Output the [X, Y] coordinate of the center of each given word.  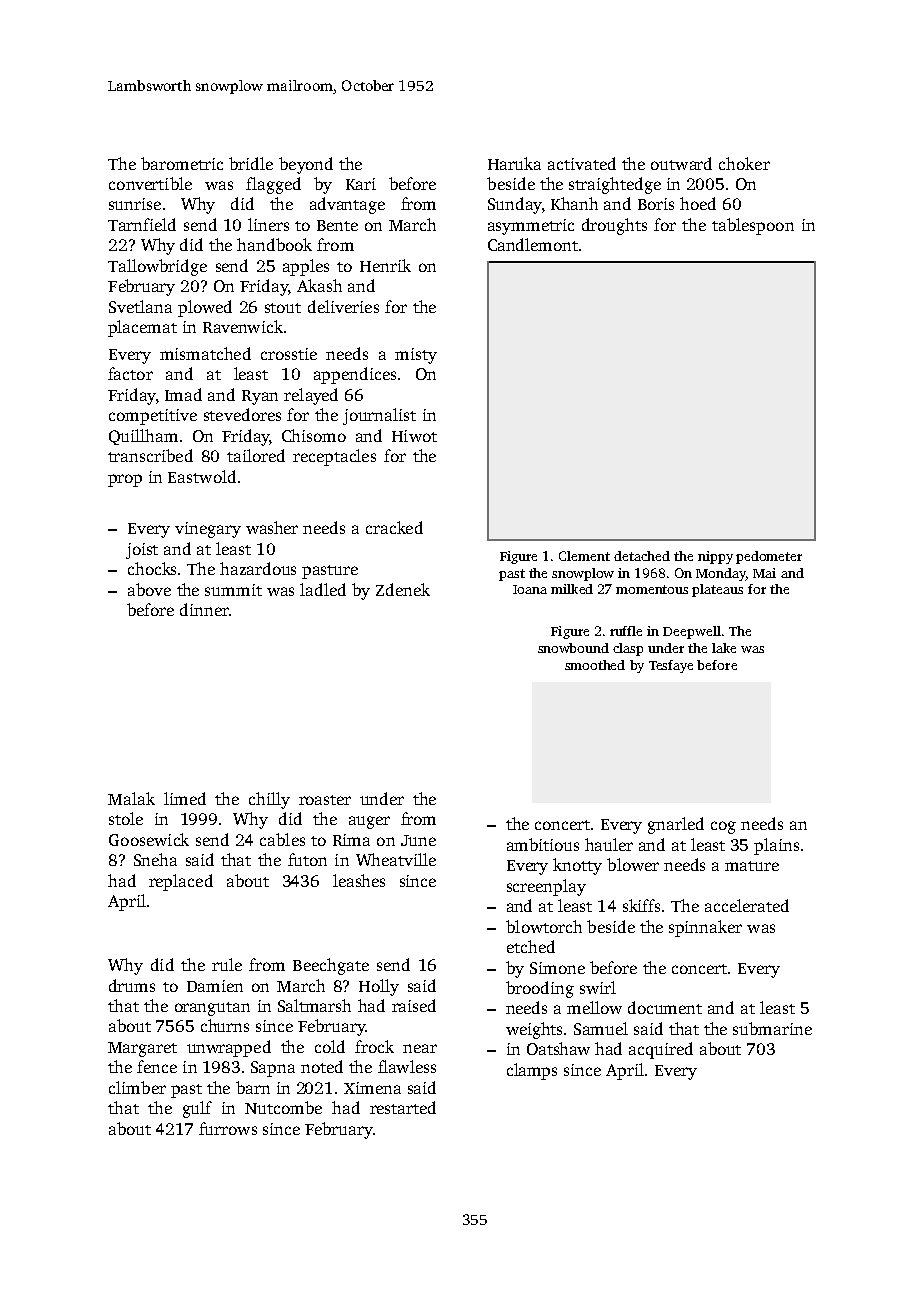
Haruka [514, 163]
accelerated [747, 905]
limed [185, 798]
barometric [182, 163]
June [418, 840]
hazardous [258, 568]
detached [642, 556]
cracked [394, 527]
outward [681, 163]
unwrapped [229, 1048]
